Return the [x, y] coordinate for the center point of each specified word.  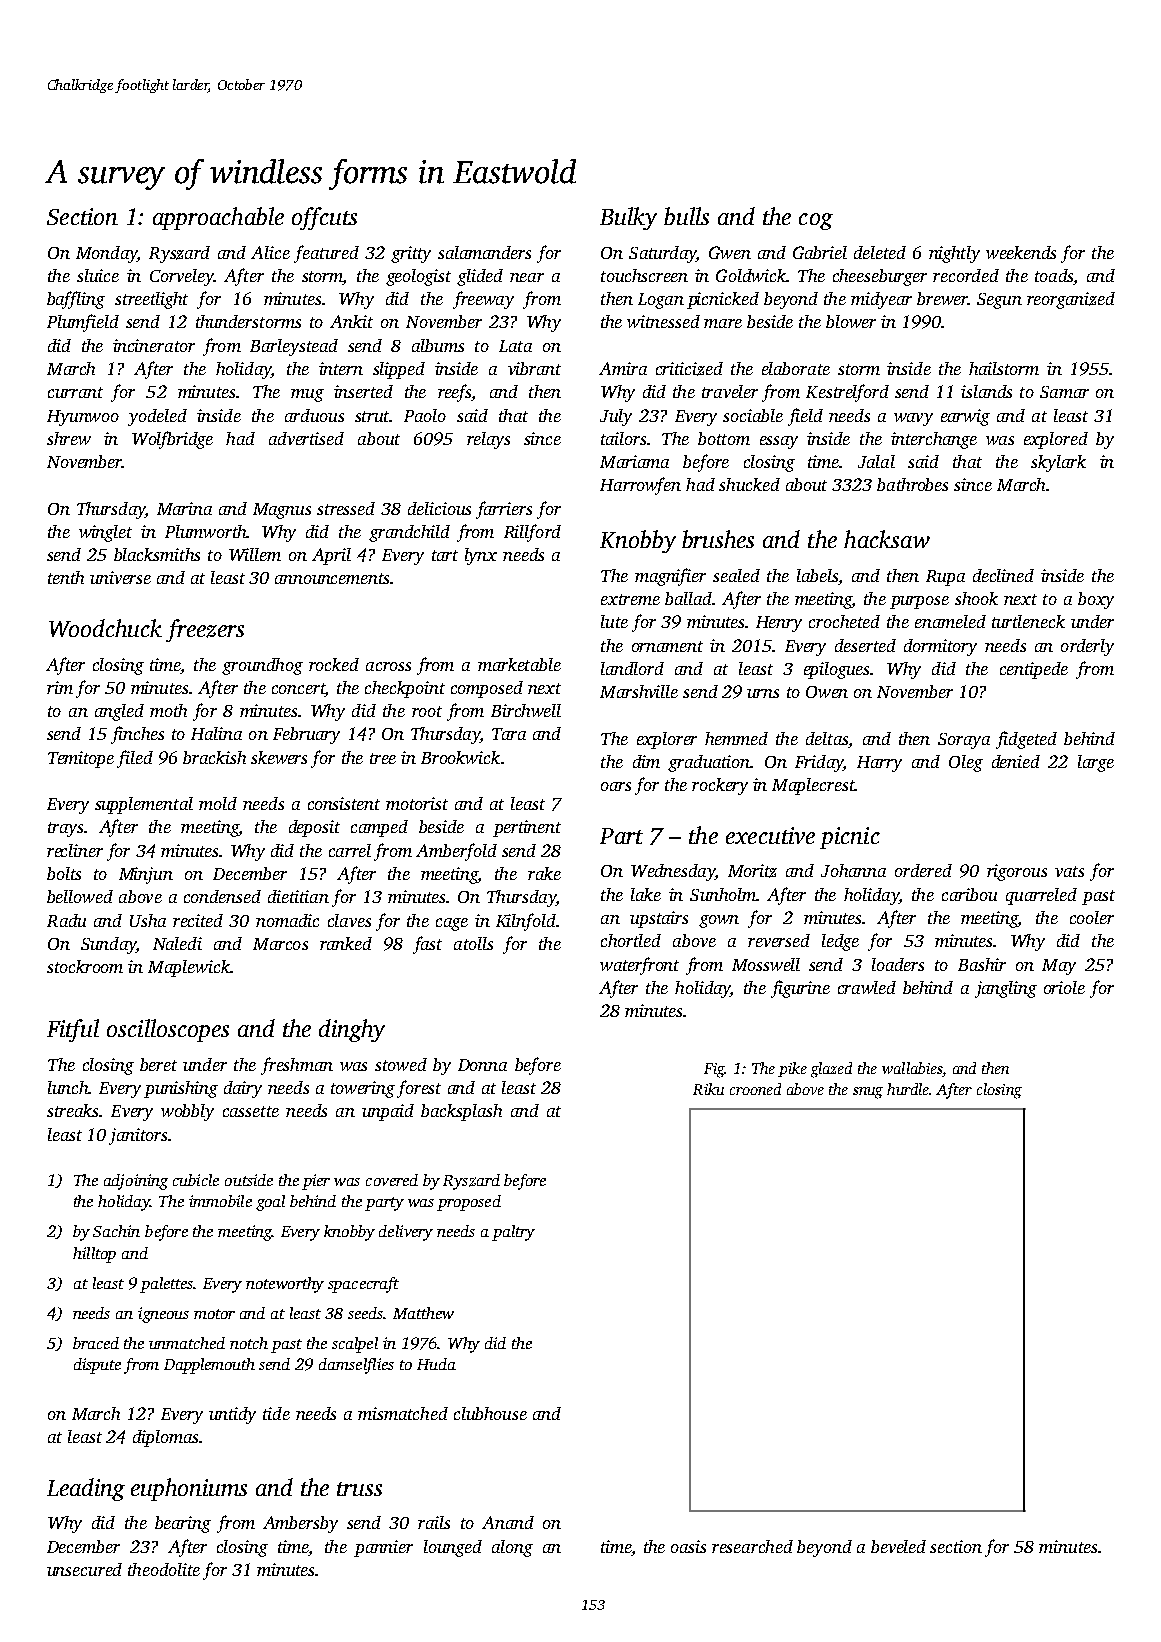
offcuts [324, 218]
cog [816, 221]
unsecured [84, 1569]
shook [976, 598]
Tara [509, 734]
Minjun [146, 875]
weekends [1021, 252]
